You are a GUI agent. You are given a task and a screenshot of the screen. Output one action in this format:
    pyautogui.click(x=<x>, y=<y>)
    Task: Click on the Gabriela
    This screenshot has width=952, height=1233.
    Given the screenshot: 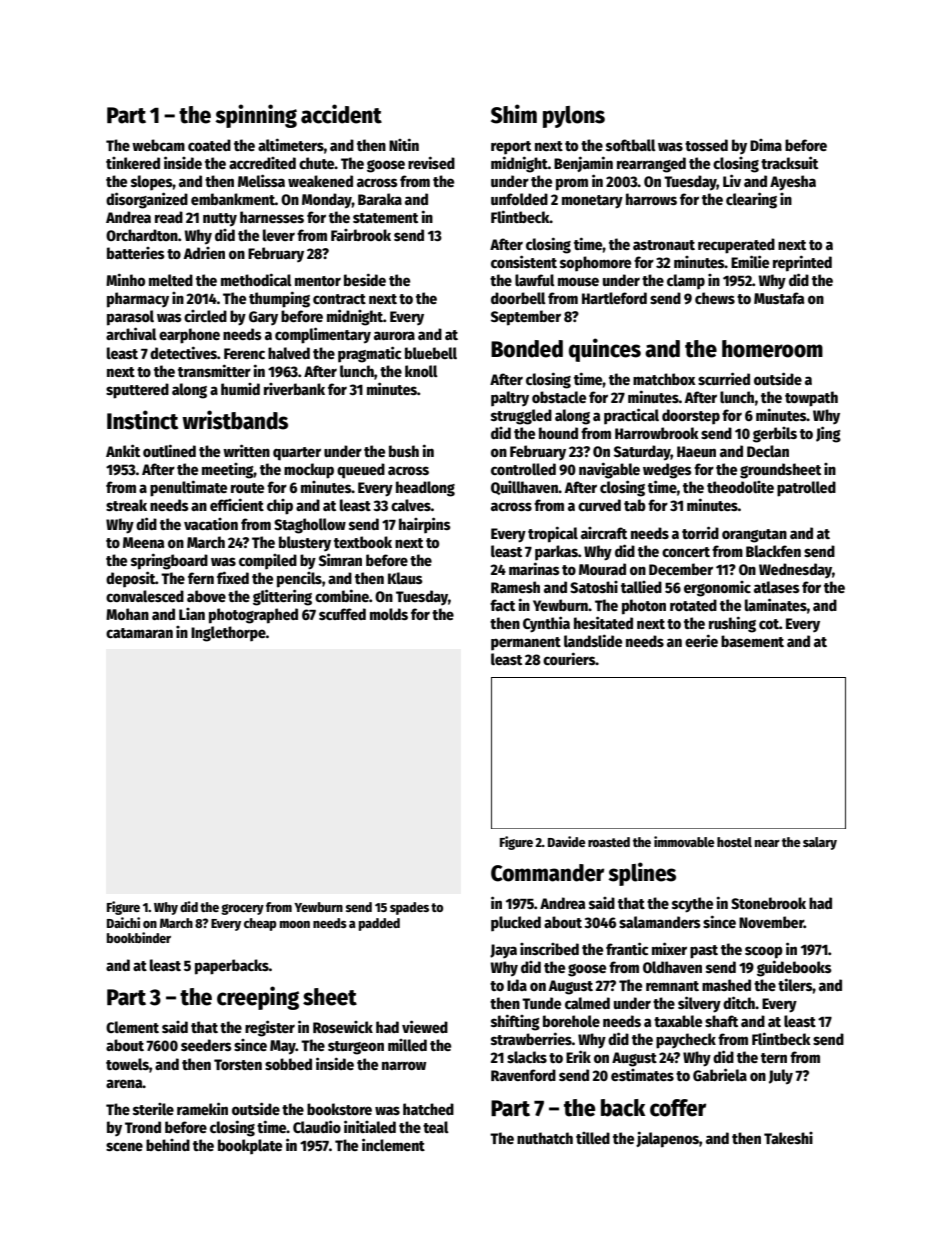 What is the action you would take?
    pyautogui.click(x=720, y=1074)
